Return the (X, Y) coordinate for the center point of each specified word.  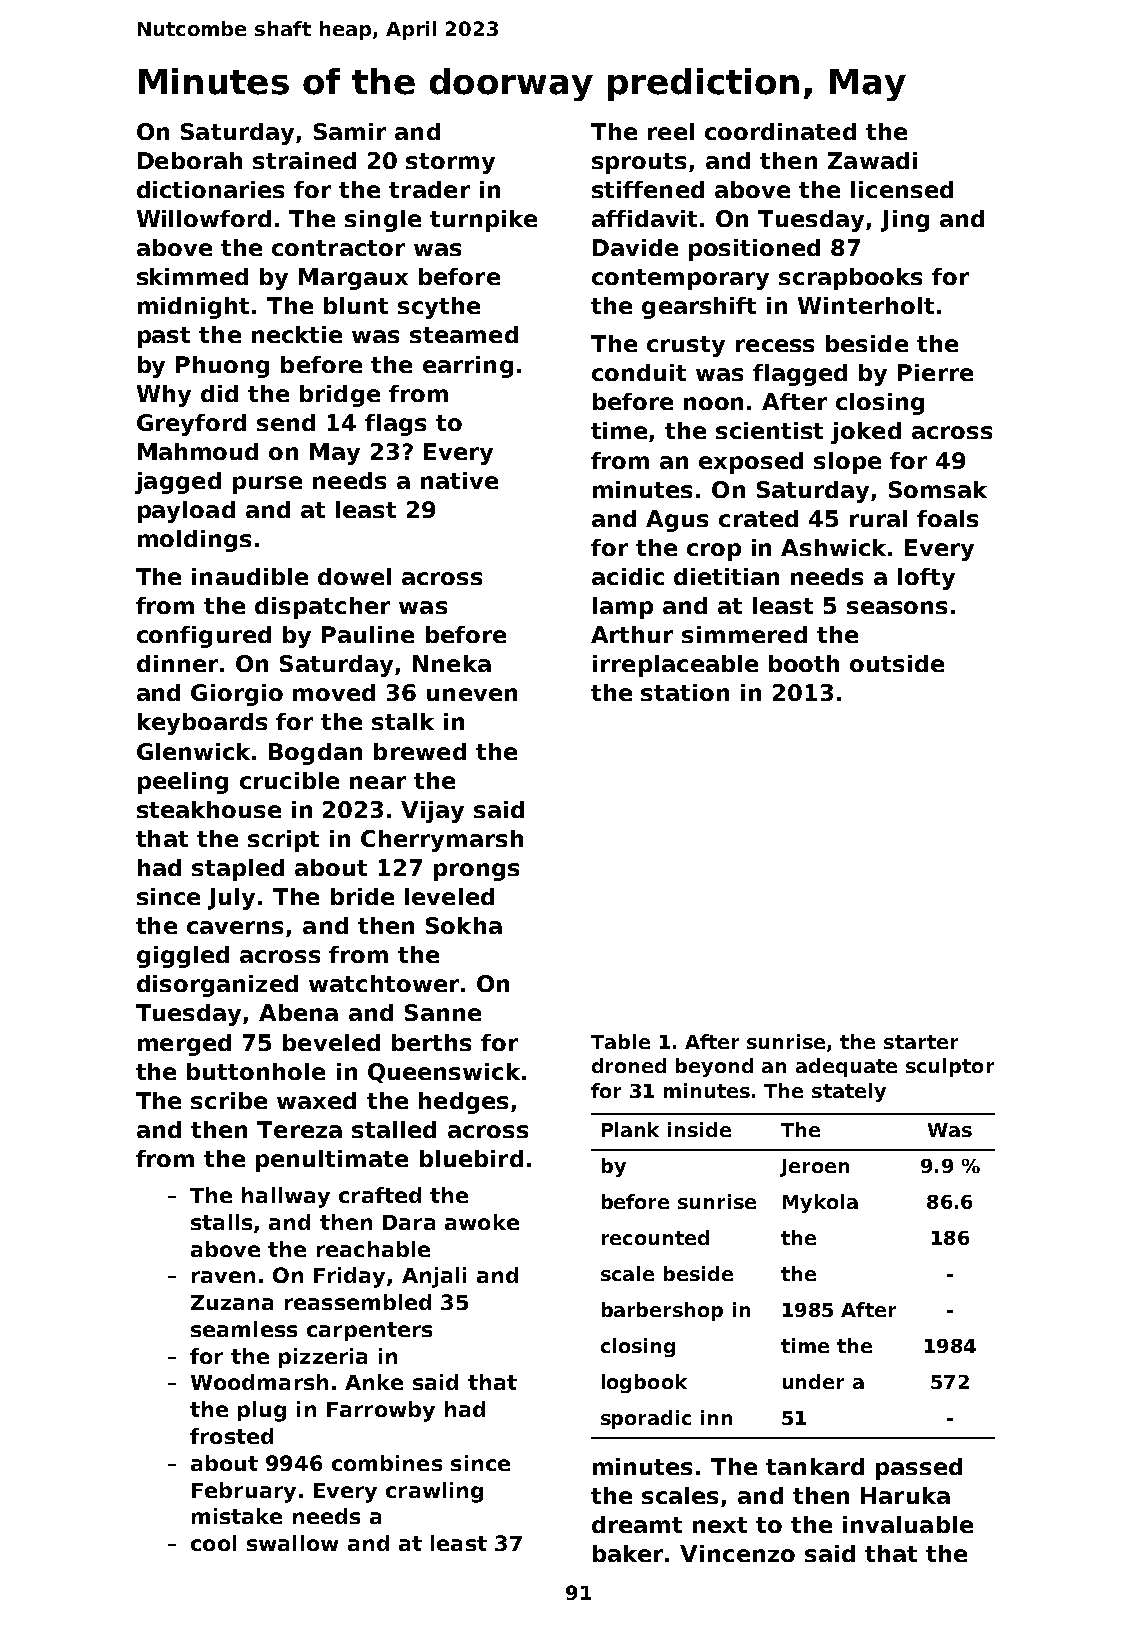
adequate (846, 1067)
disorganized (217, 986)
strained (304, 160)
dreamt (637, 1524)
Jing (905, 221)
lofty (926, 579)
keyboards (202, 724)
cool (213, 1543)
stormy (450, 163)
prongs (476, 872)
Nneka (452, 663)
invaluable (908, 1524)
